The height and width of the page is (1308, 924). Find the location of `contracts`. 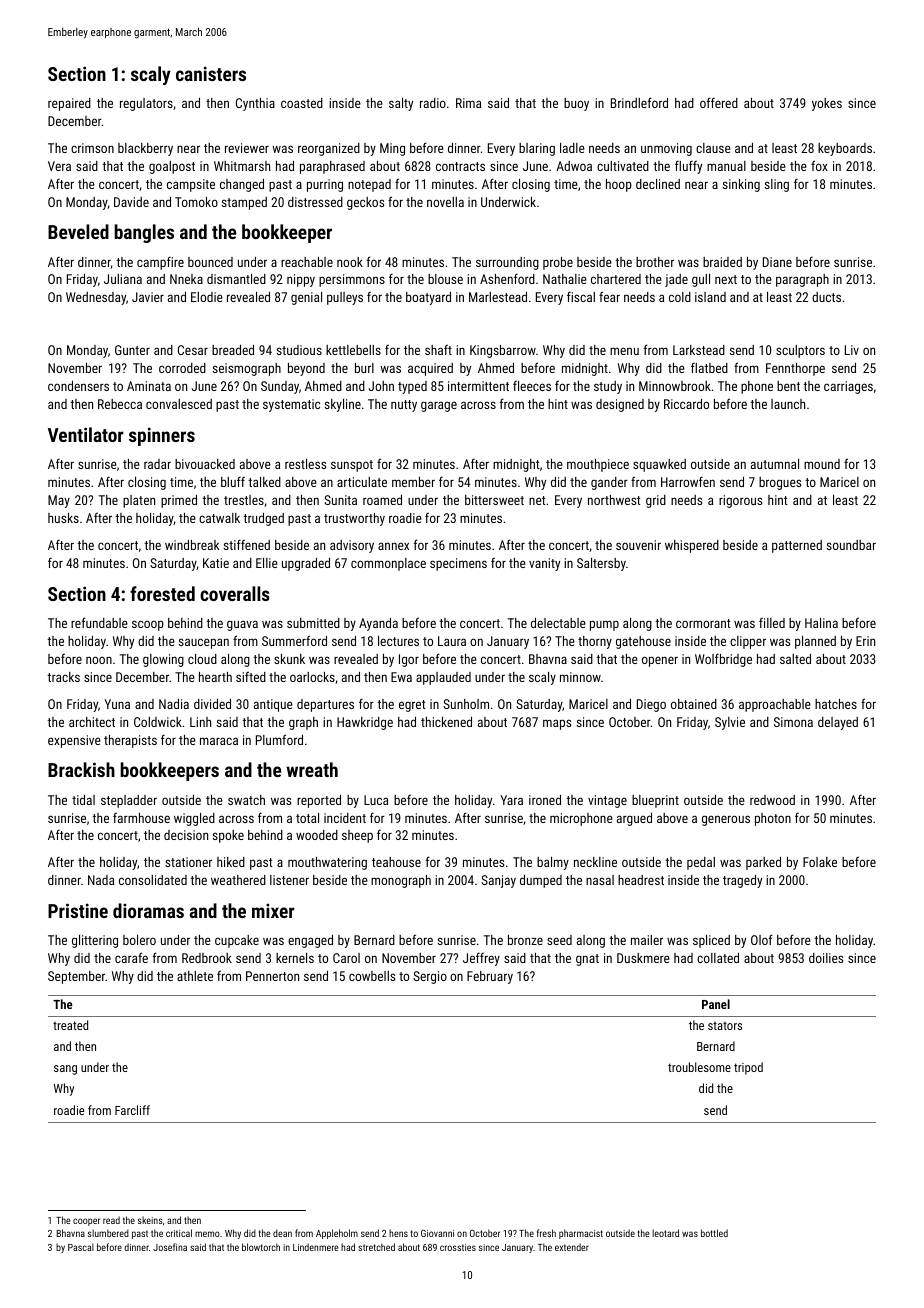

contracts is located at coordinates (460, 166).
